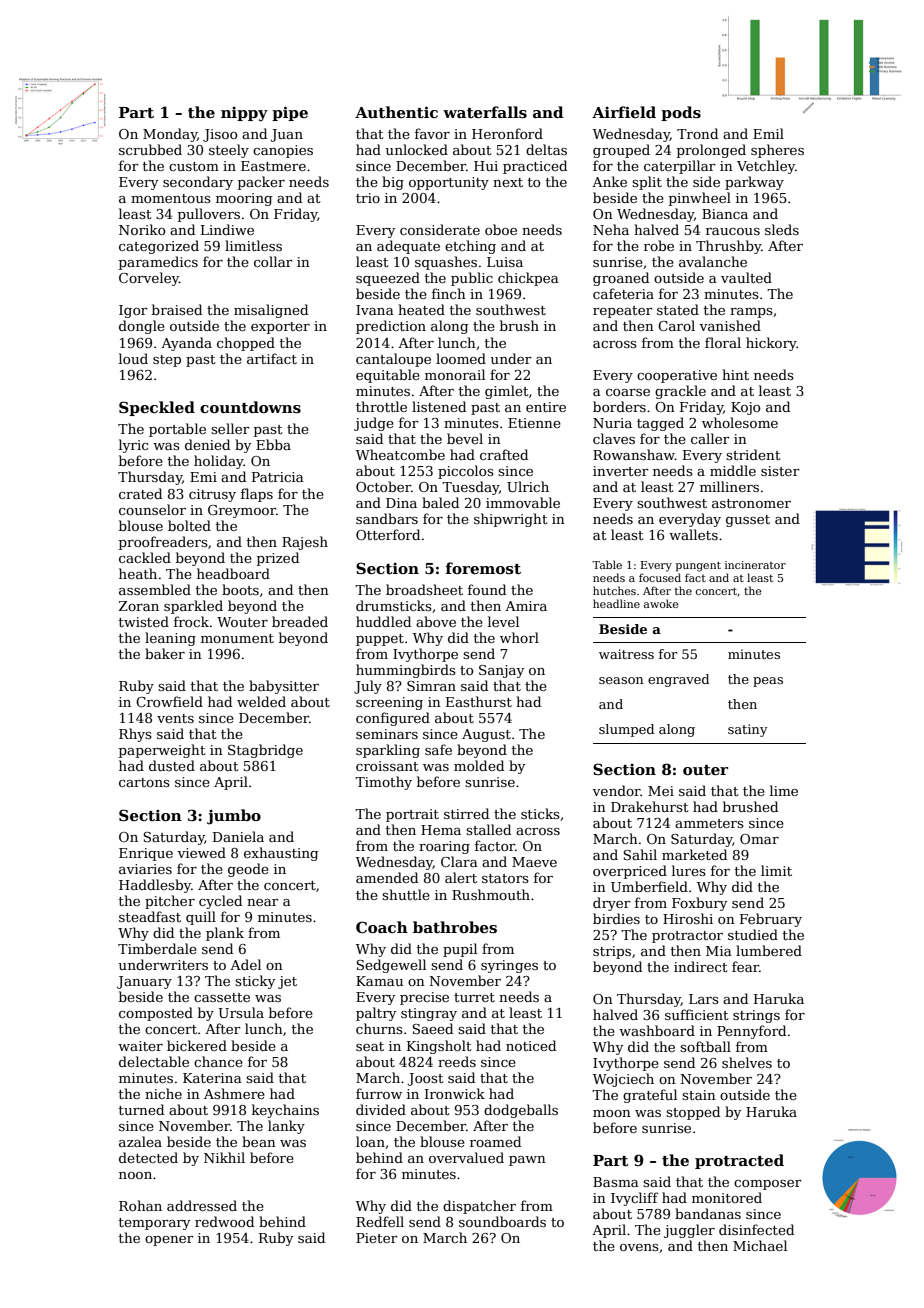  Describe the element at coordinates (377, 1238) in the screenshot. I see `Pieter` at that location.
